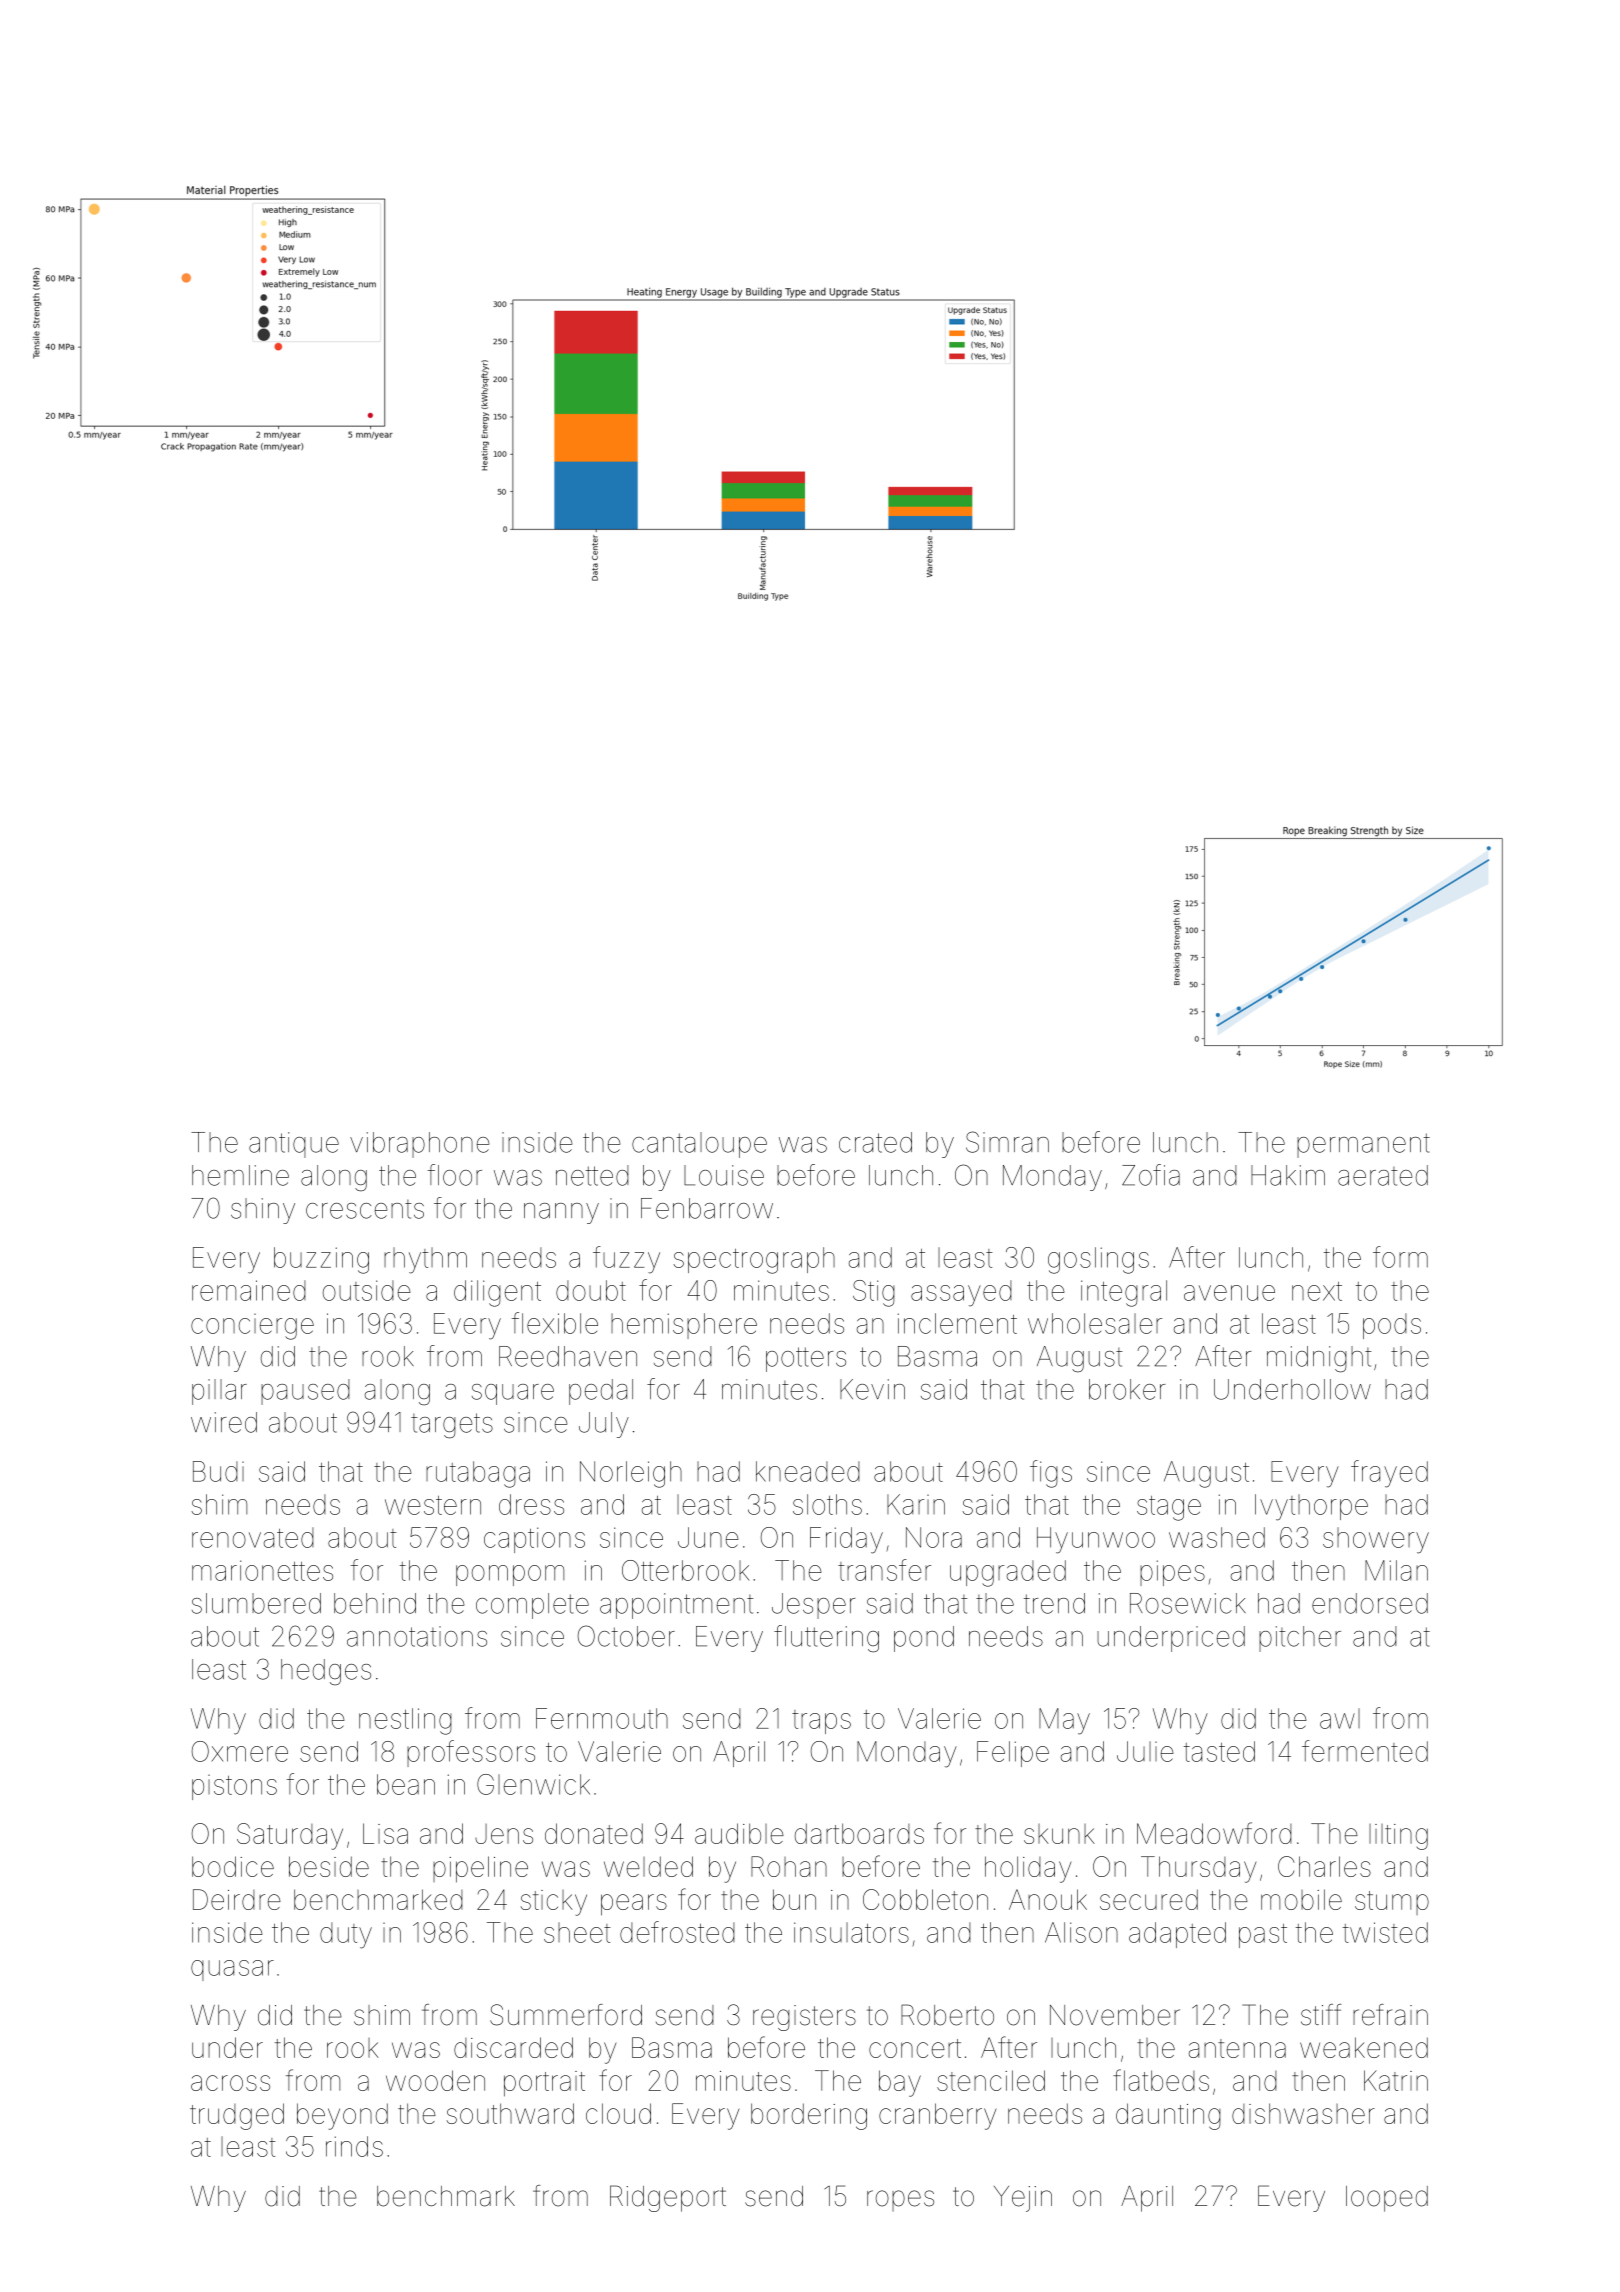 The width and height of the image is (1620, 2292). Describe the element at coordinates (262, 1570) in the image. I see `marionettes` at that location.
